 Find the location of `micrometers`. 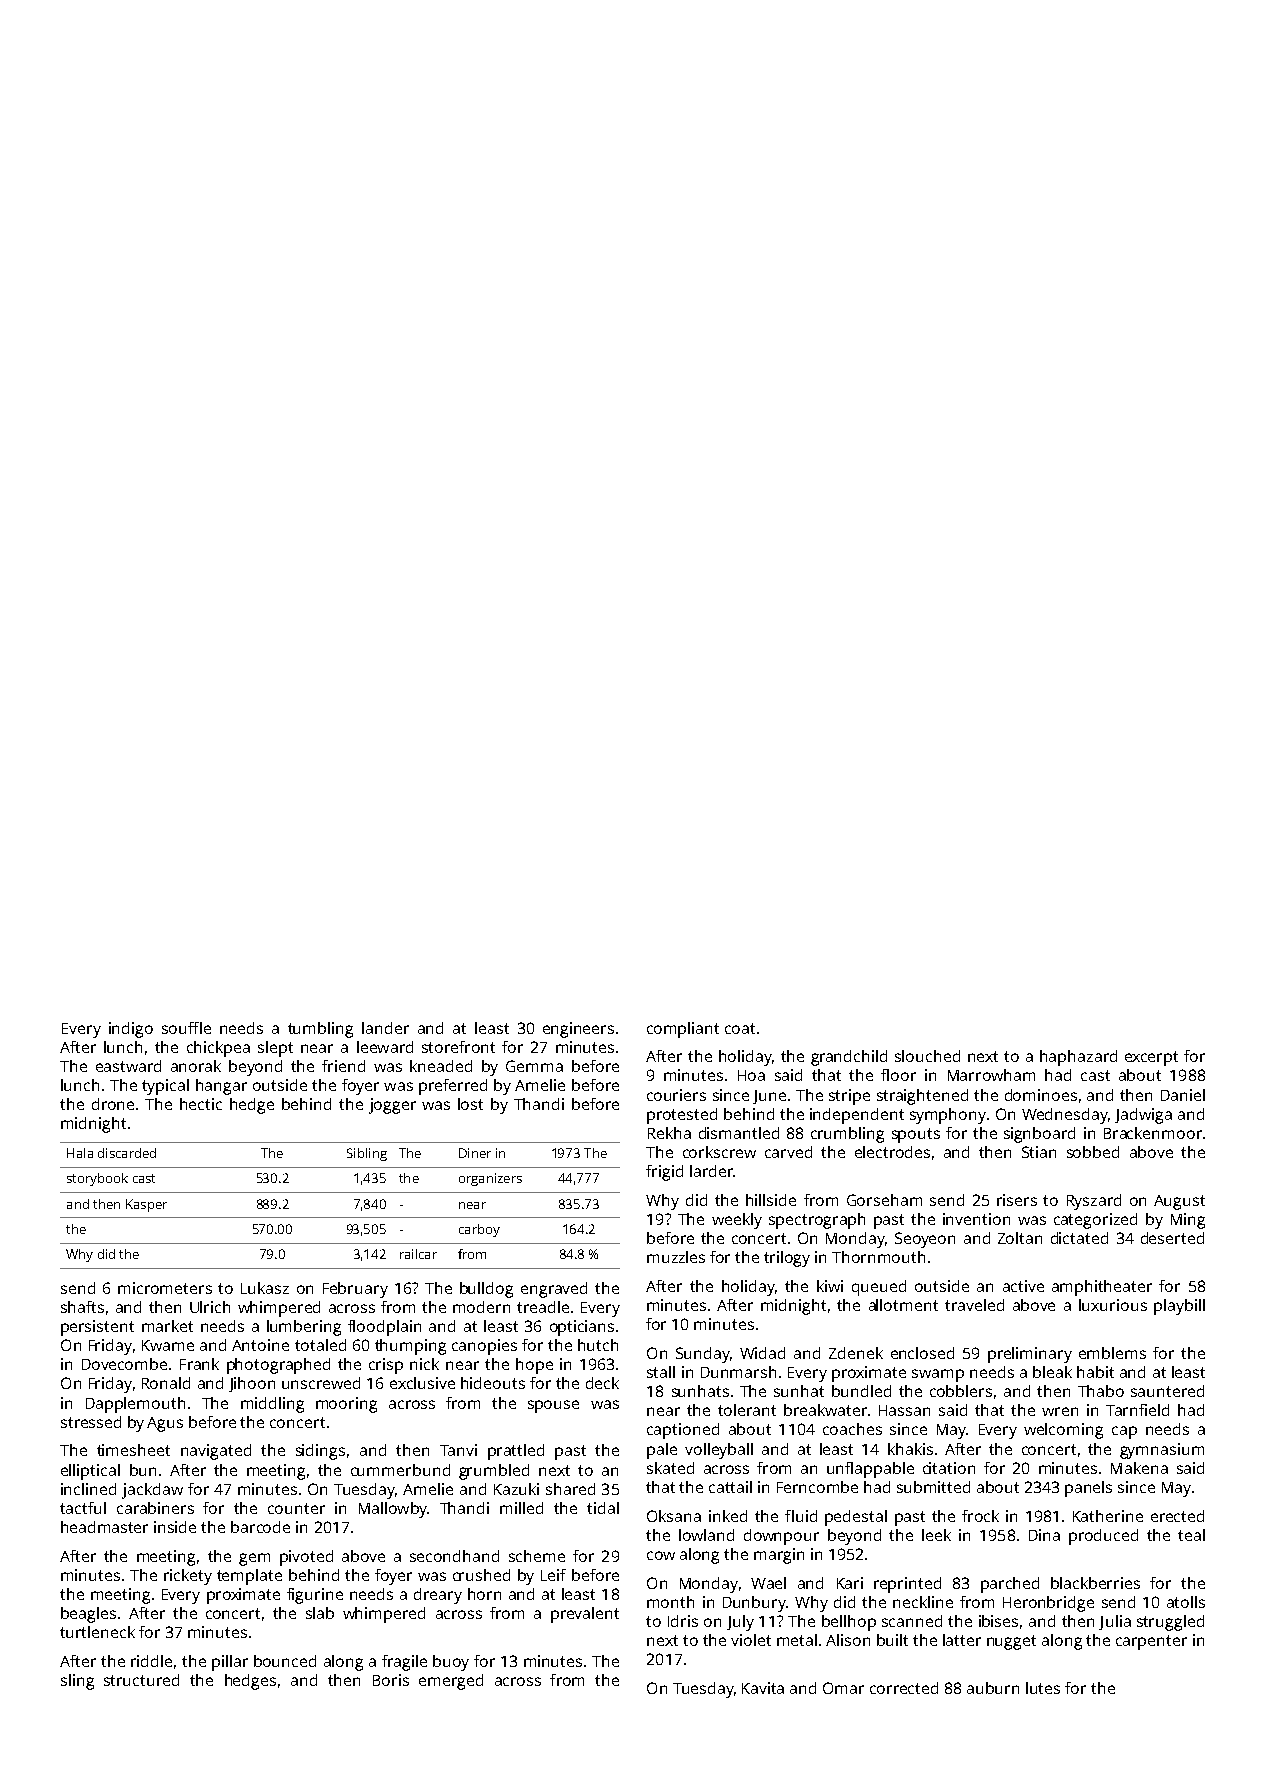

micrometers is located at coordinates (165, 1288).
